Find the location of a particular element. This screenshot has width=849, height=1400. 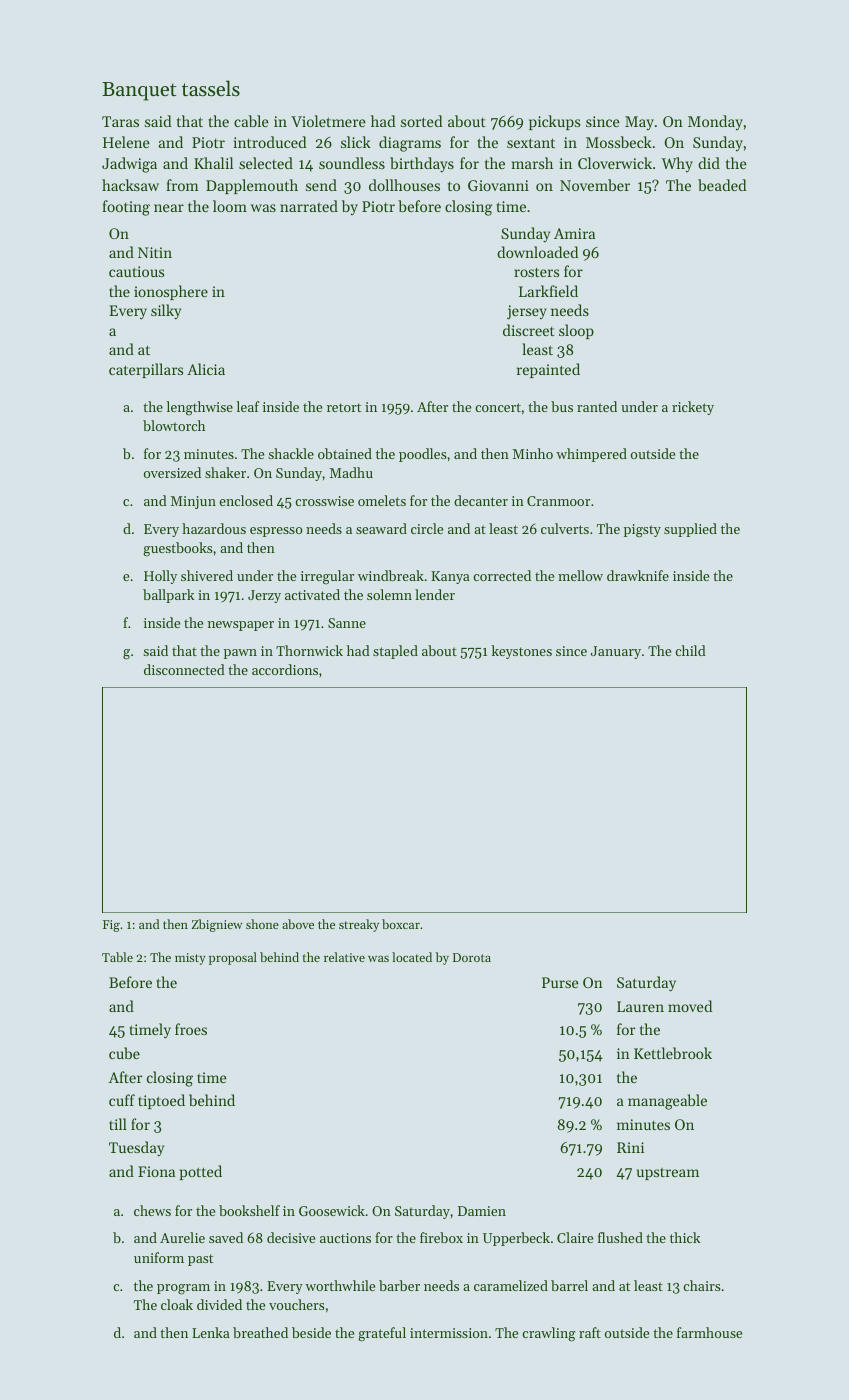

mellow is located at coordinates (580, 575).
